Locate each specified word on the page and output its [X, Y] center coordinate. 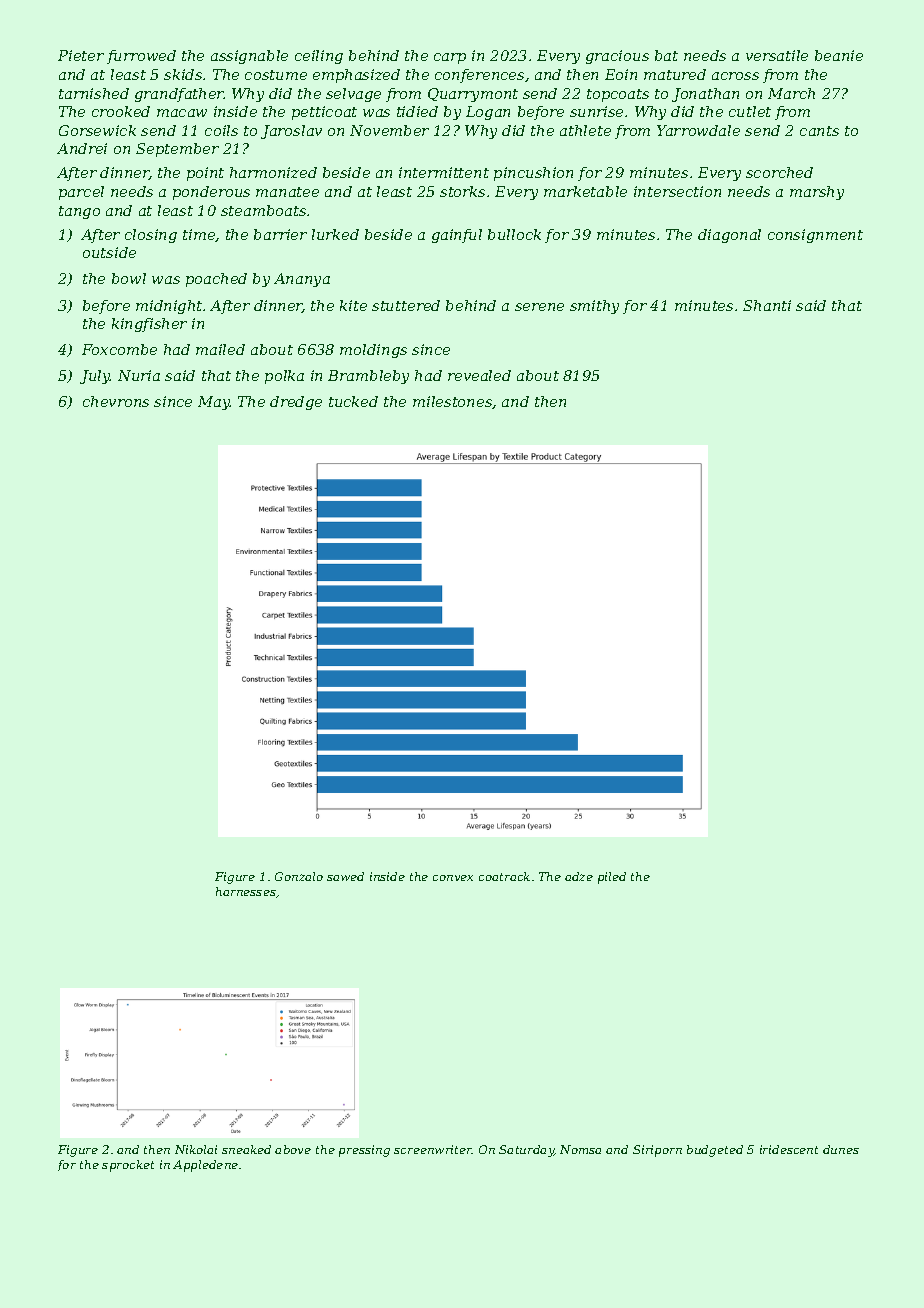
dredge [296, 403]
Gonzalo [299, 876]
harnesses [246, 891]
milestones [452, 401]
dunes [841, 1149]
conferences [479, 76]
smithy [594, 307]
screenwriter [433, 1149]
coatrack [504, 876]
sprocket [128, 1166]
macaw [182, 113]
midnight [169, 307]
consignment [815, 236]
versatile [777, 55]
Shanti [767, 305]
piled [612, 878]
